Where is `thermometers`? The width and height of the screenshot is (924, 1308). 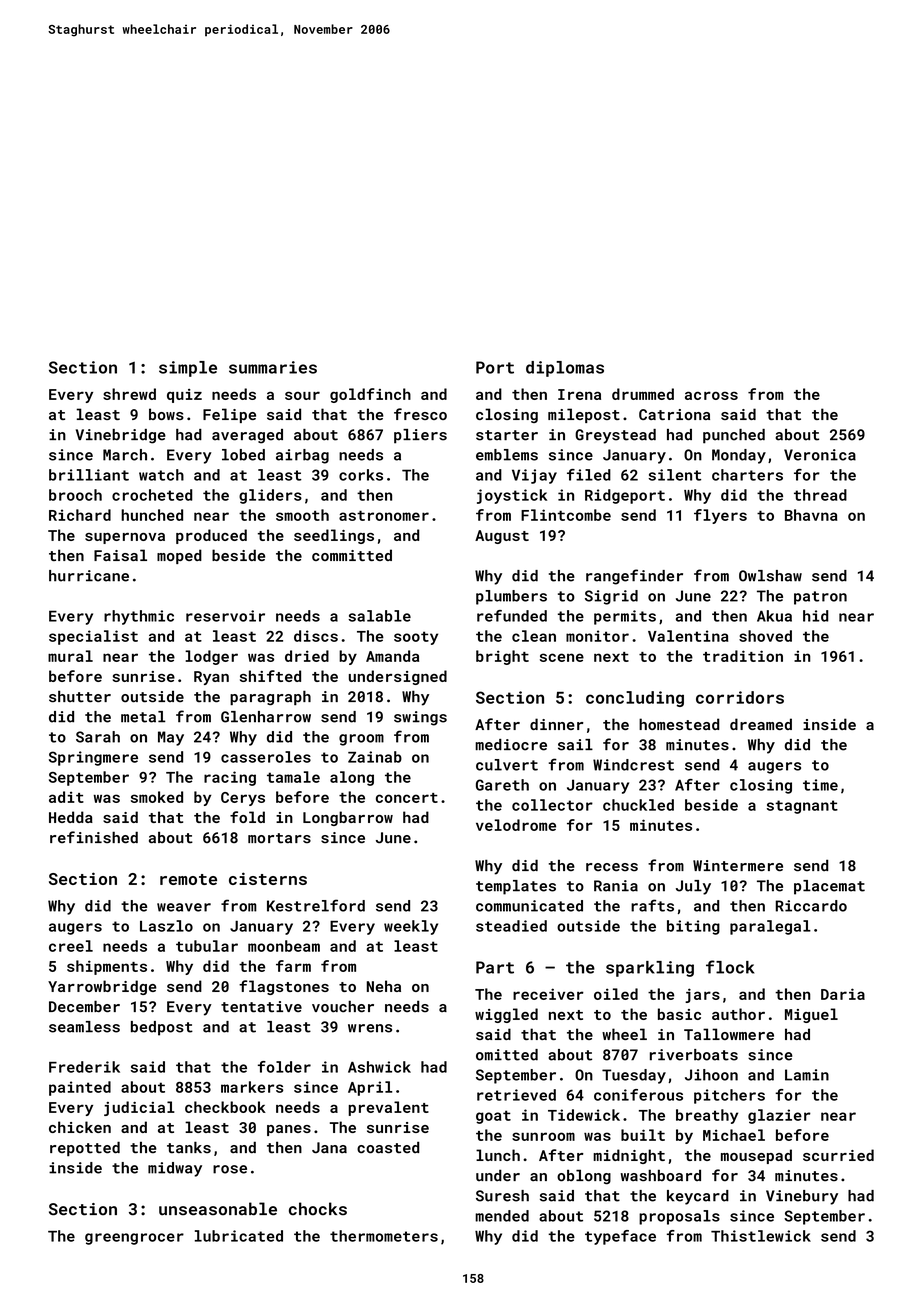 thermometers is located at coordinates (384, 1236).
